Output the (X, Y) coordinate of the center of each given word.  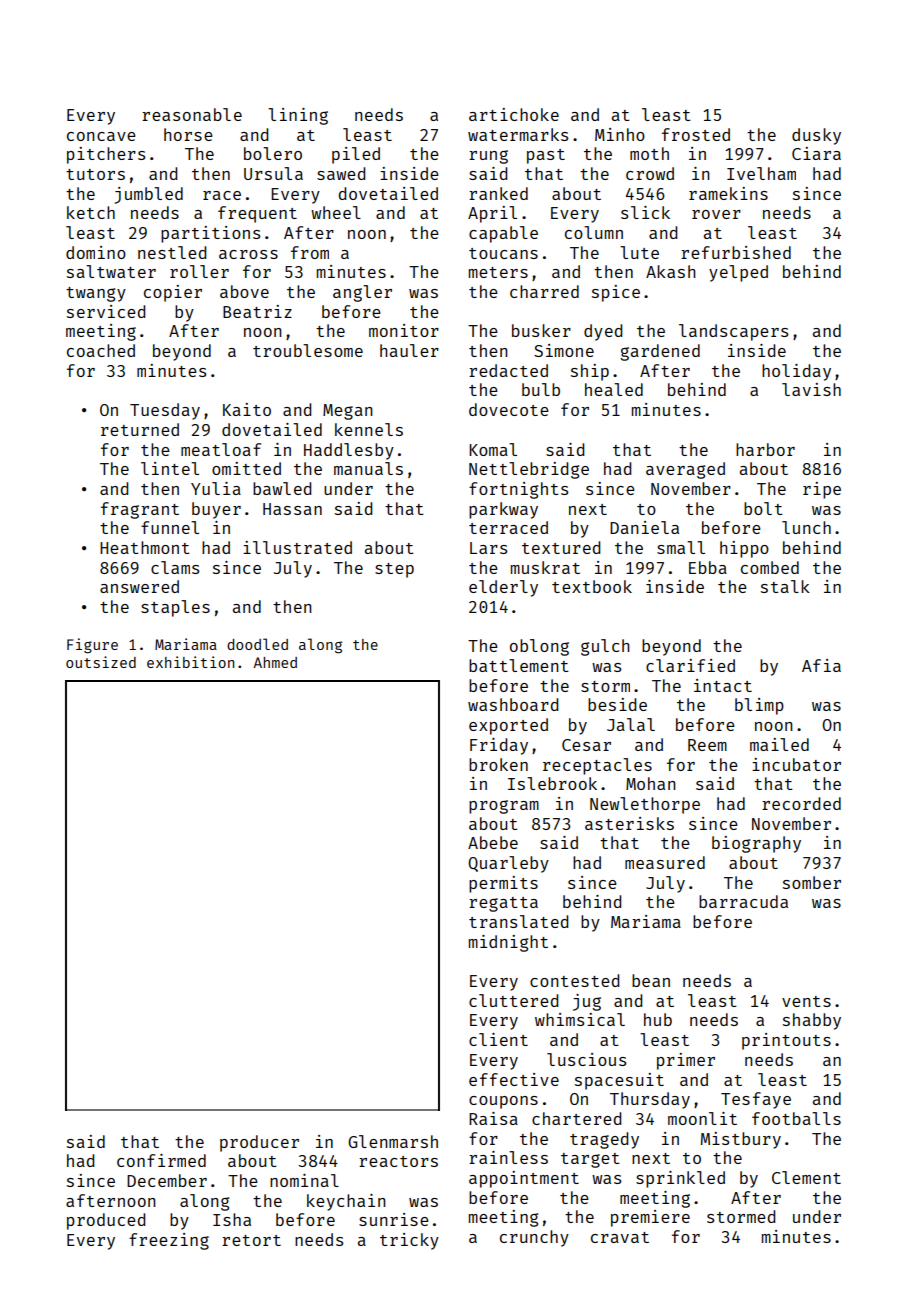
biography (756, 844)
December (167, 1180)
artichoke (514, 114)
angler (362, 293)
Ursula (273, 173)
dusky (816, 136)
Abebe (493, 842)
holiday (796, 372)
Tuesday (165, 411)
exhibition (190, 662)
